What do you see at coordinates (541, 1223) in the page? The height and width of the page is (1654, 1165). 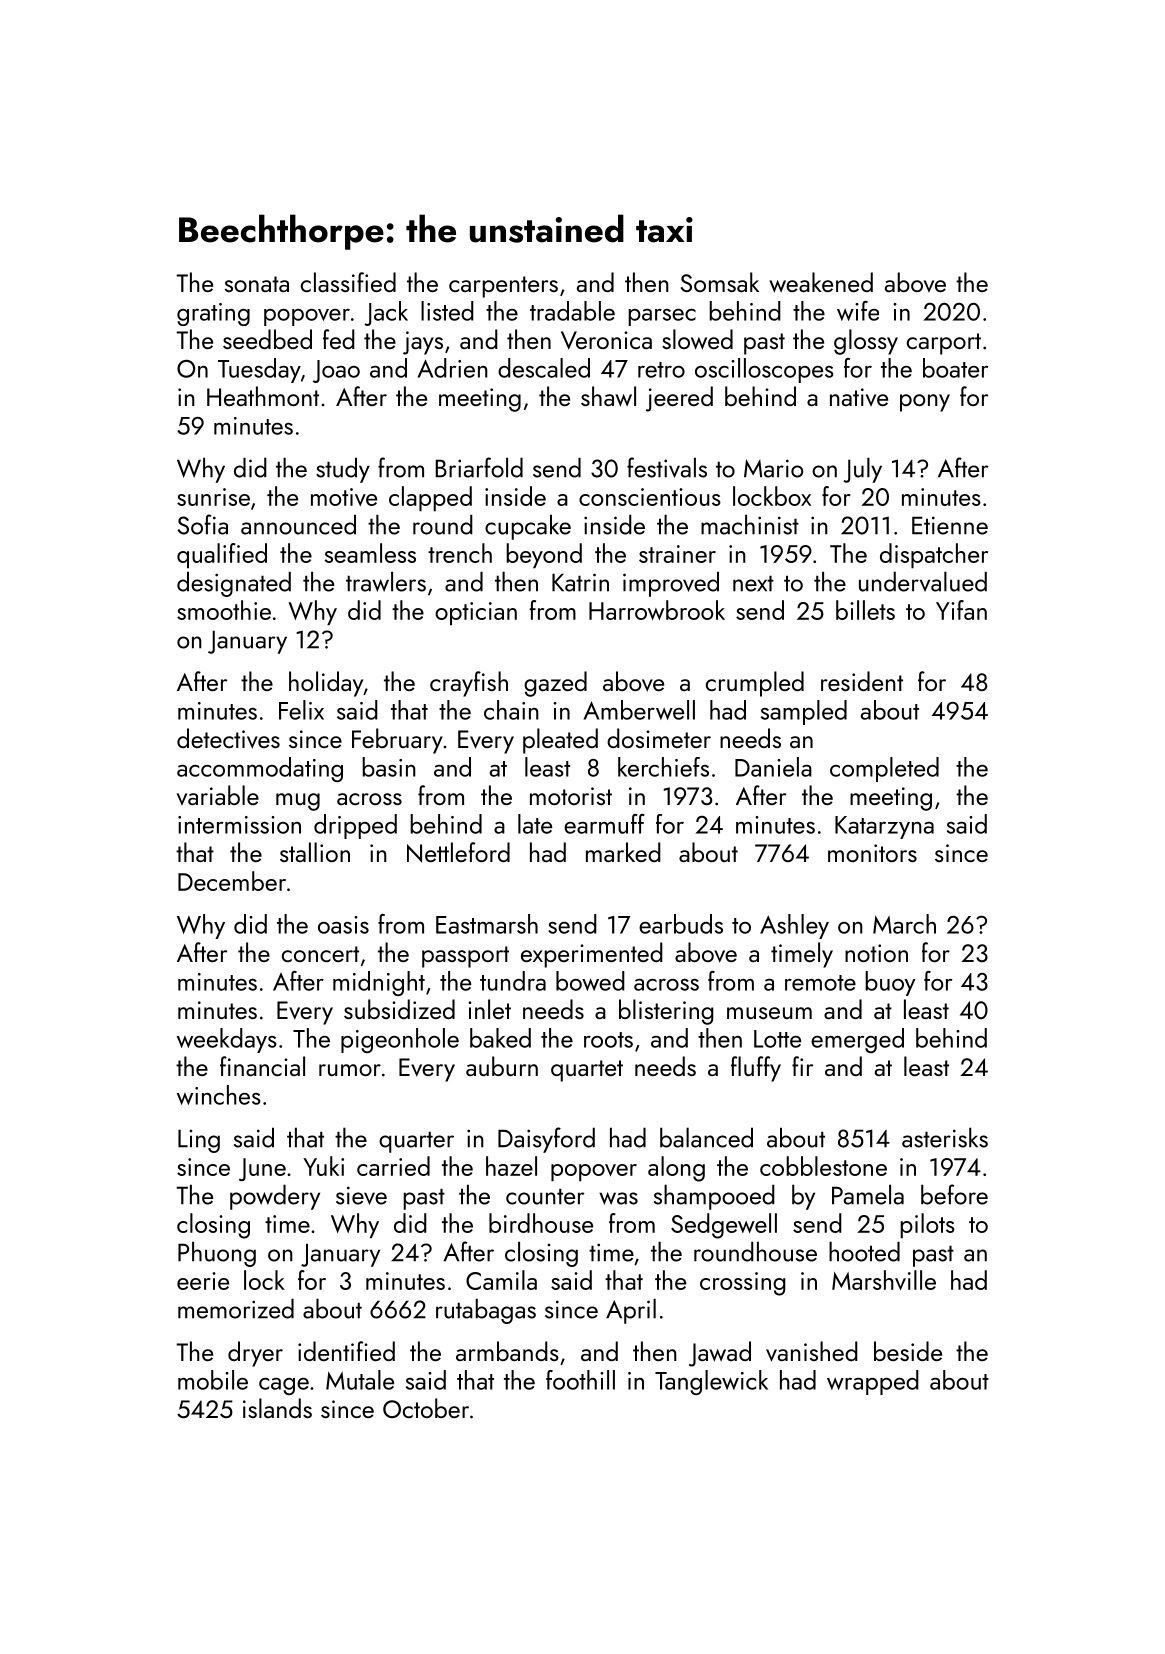 I see `birdhouse` at bounding box center [541, 1223].
